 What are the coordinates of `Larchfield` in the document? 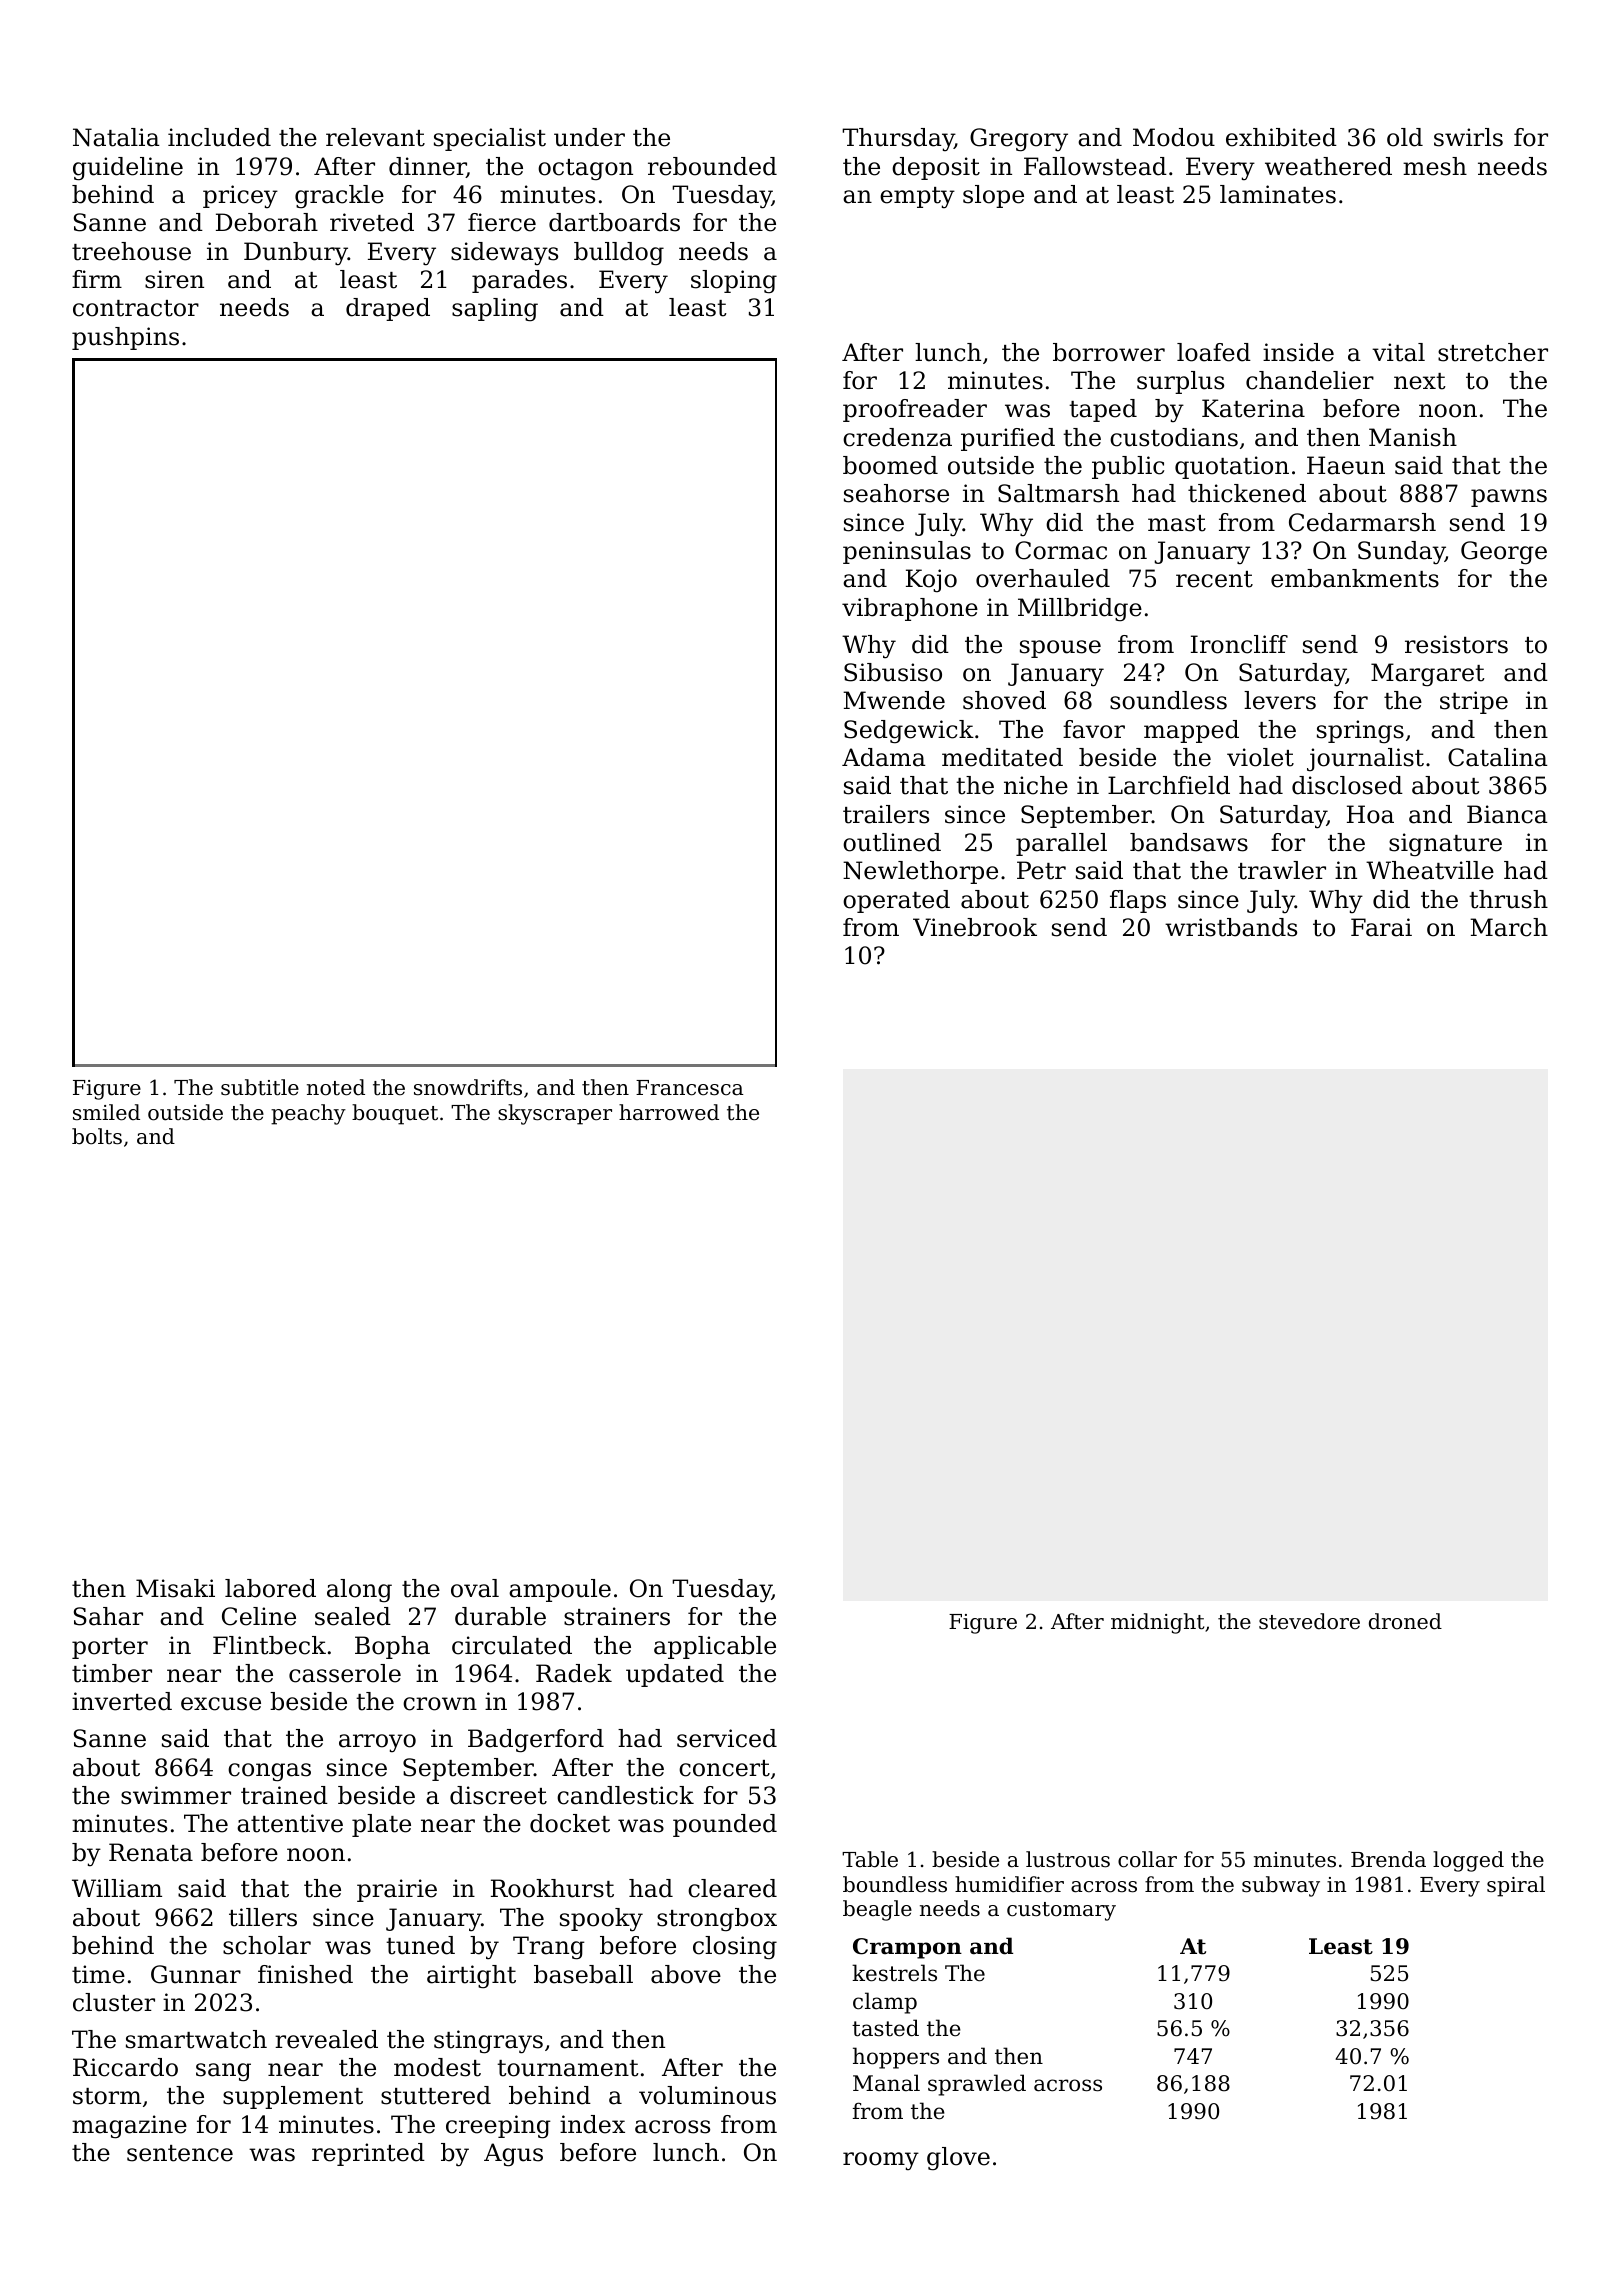 It's located at (1169, 785).
